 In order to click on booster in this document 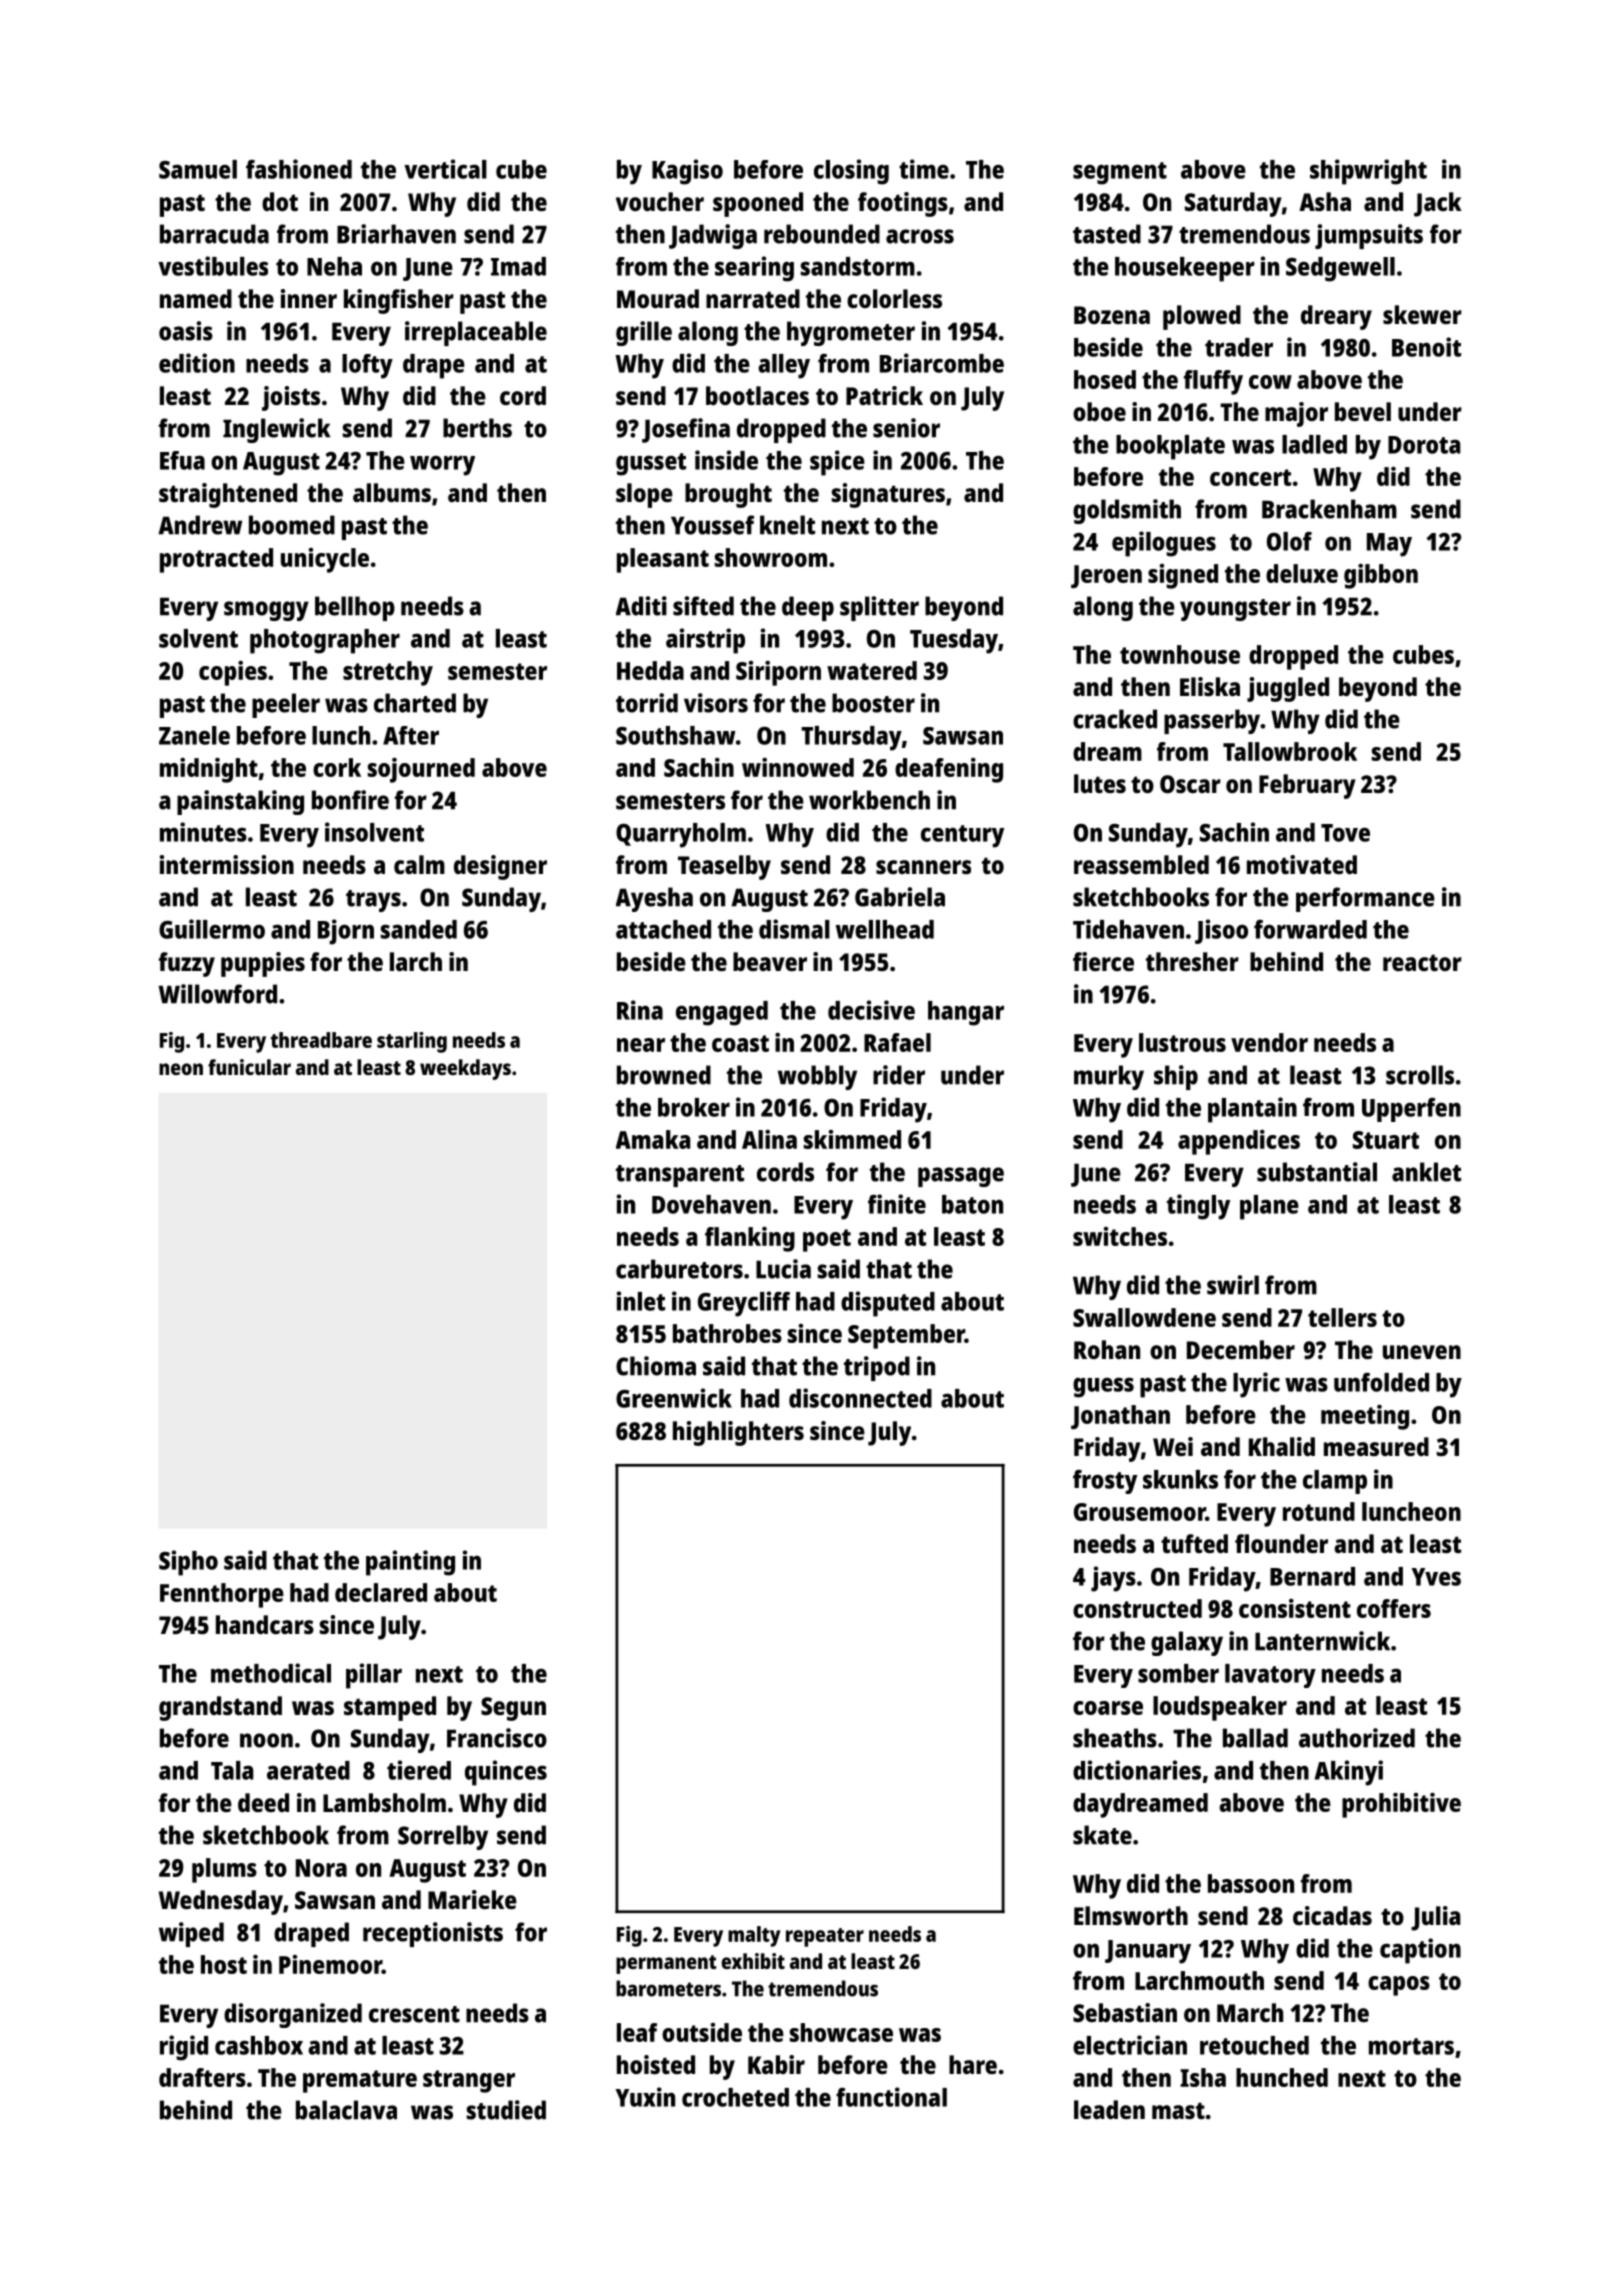, I will do `click(873, 703)`.
